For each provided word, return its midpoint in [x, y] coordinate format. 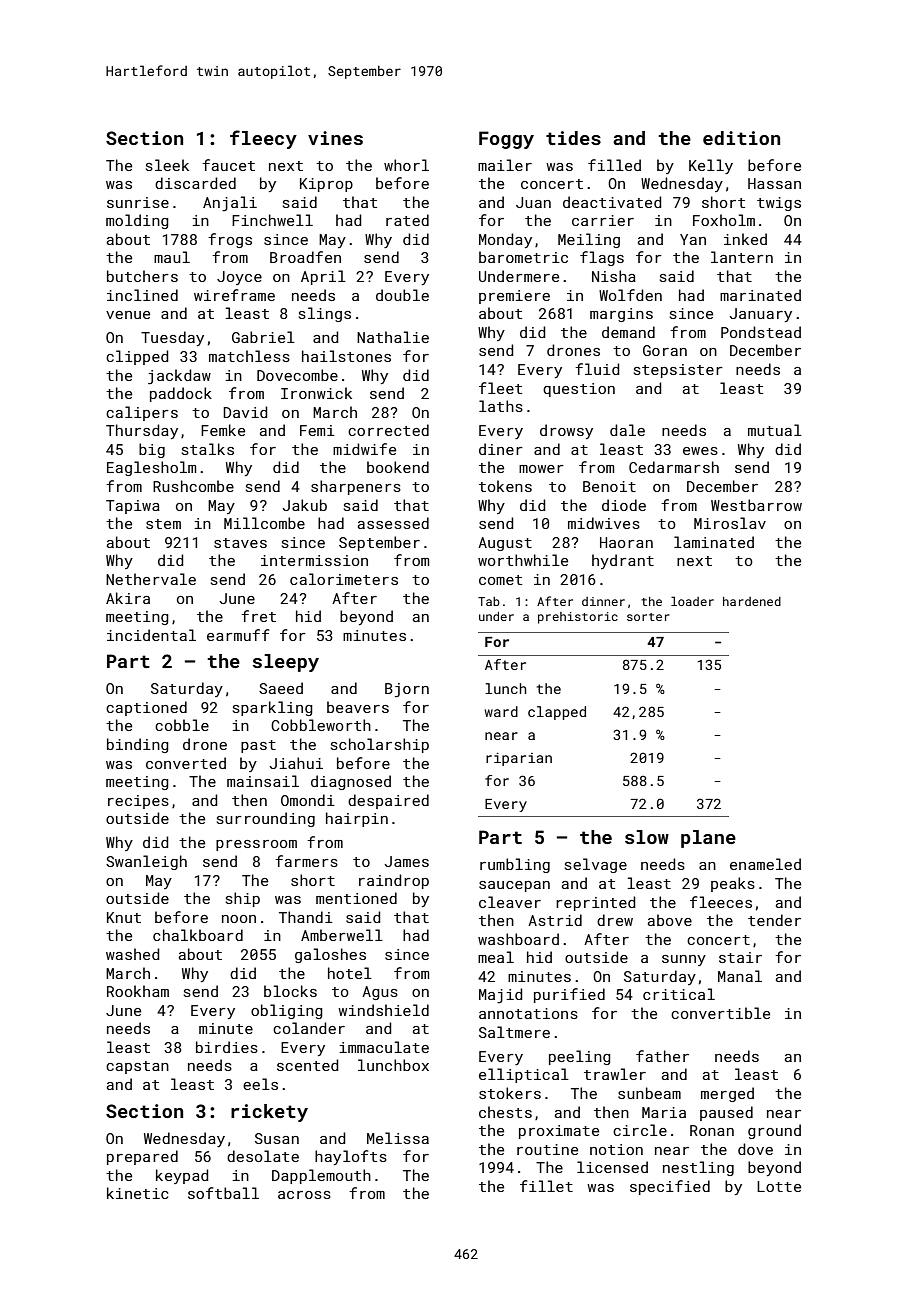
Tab [489, 601]
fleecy [263, 139]
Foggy [506, 140]
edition [741, 138]
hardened [752, 601]
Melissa [398, 1138]
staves [240, 543]
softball [223, 1193]
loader [692, 601]
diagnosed [351, 782]
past [258, 746]
